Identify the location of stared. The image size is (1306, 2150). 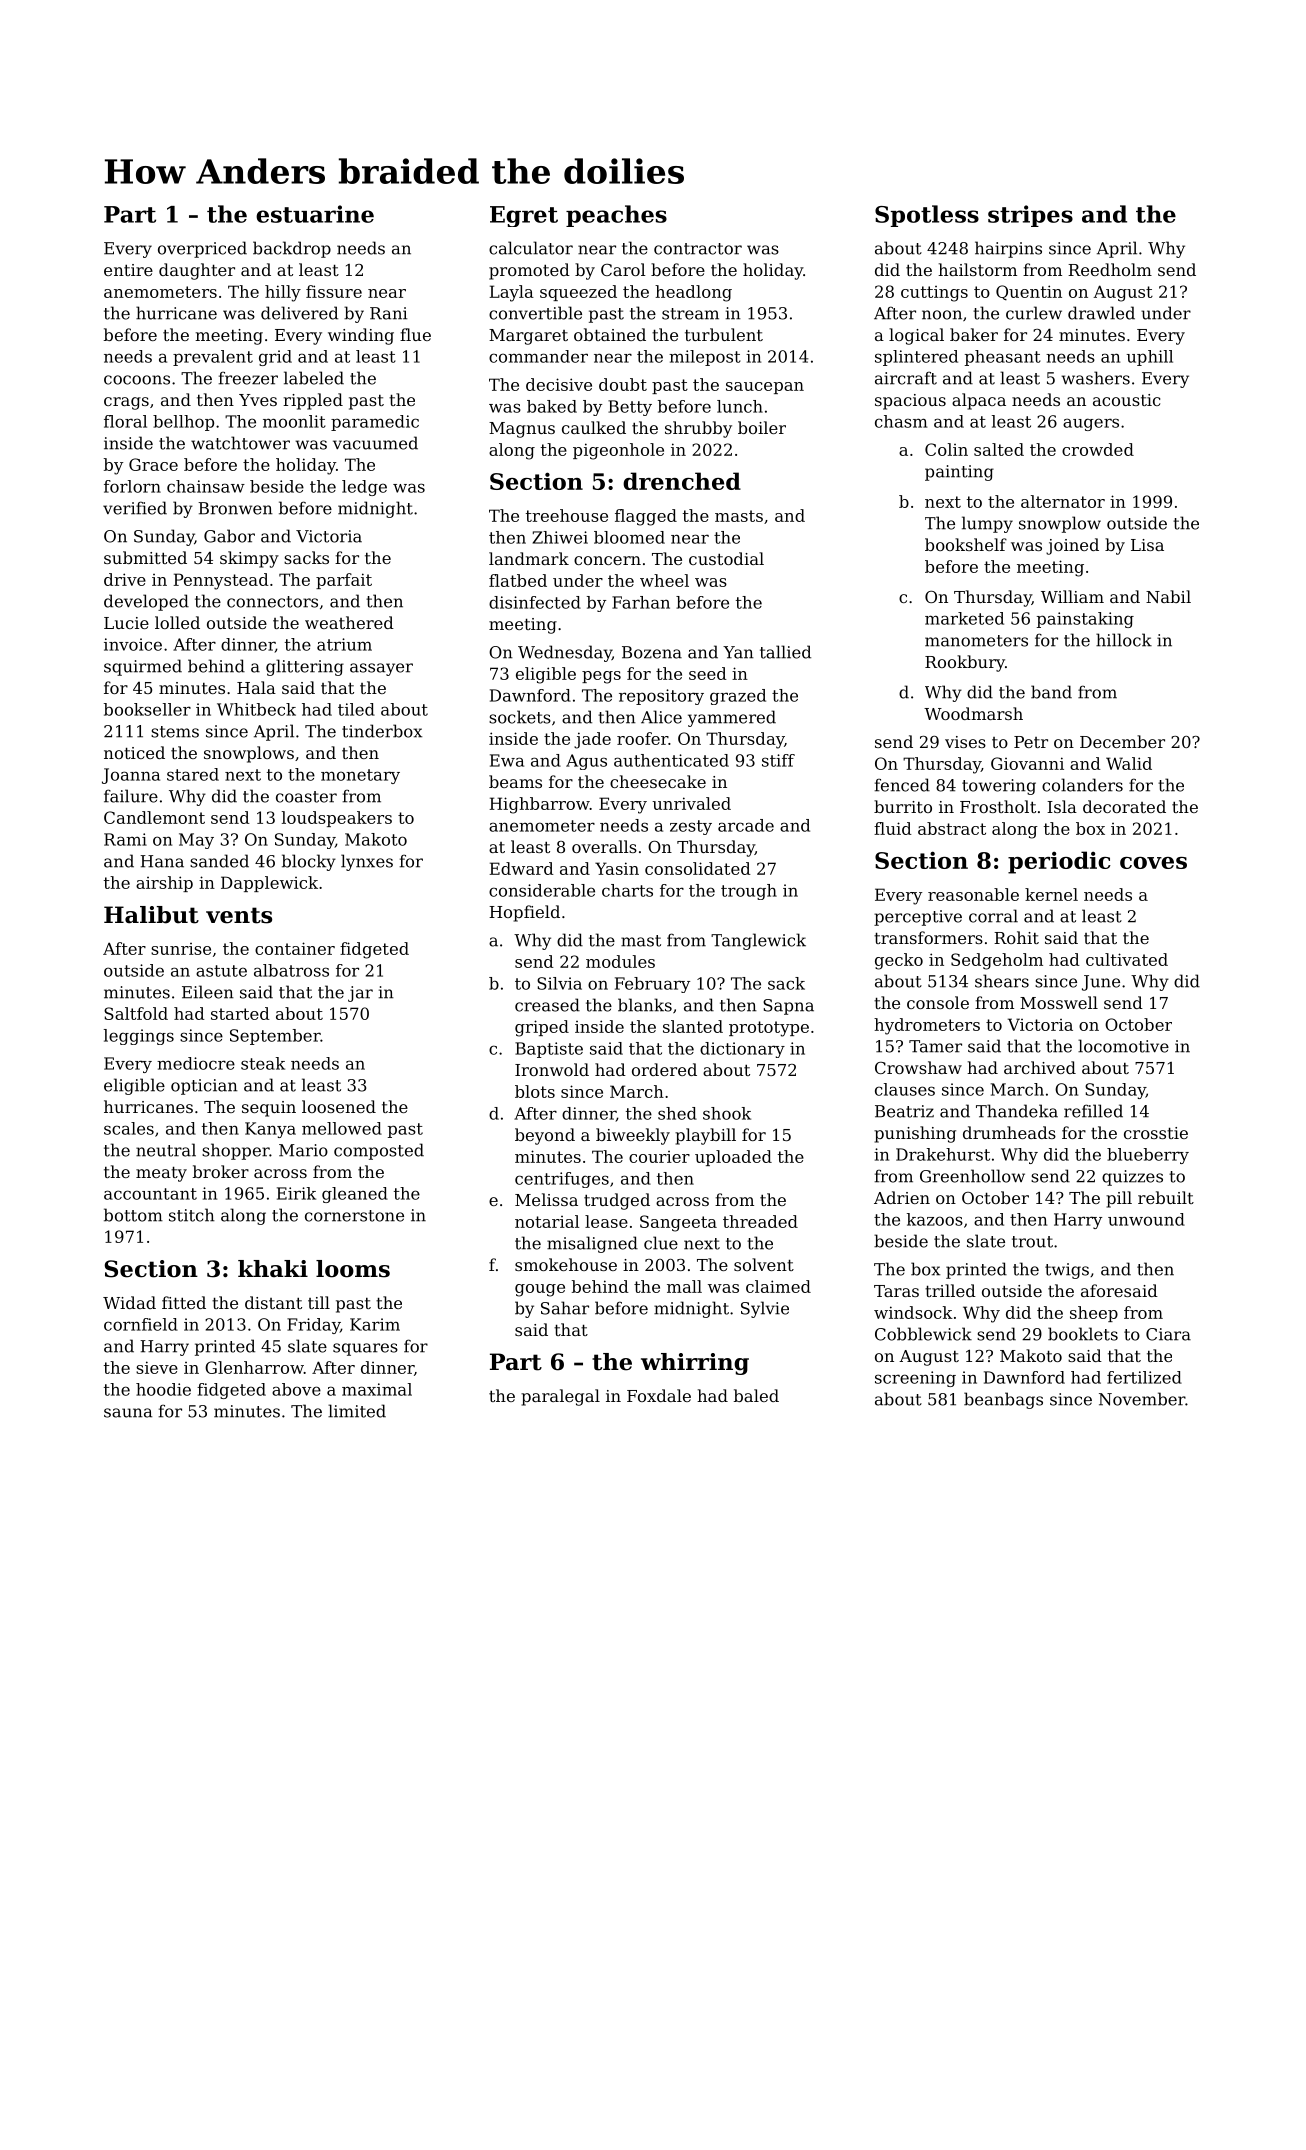
(193, 774).
